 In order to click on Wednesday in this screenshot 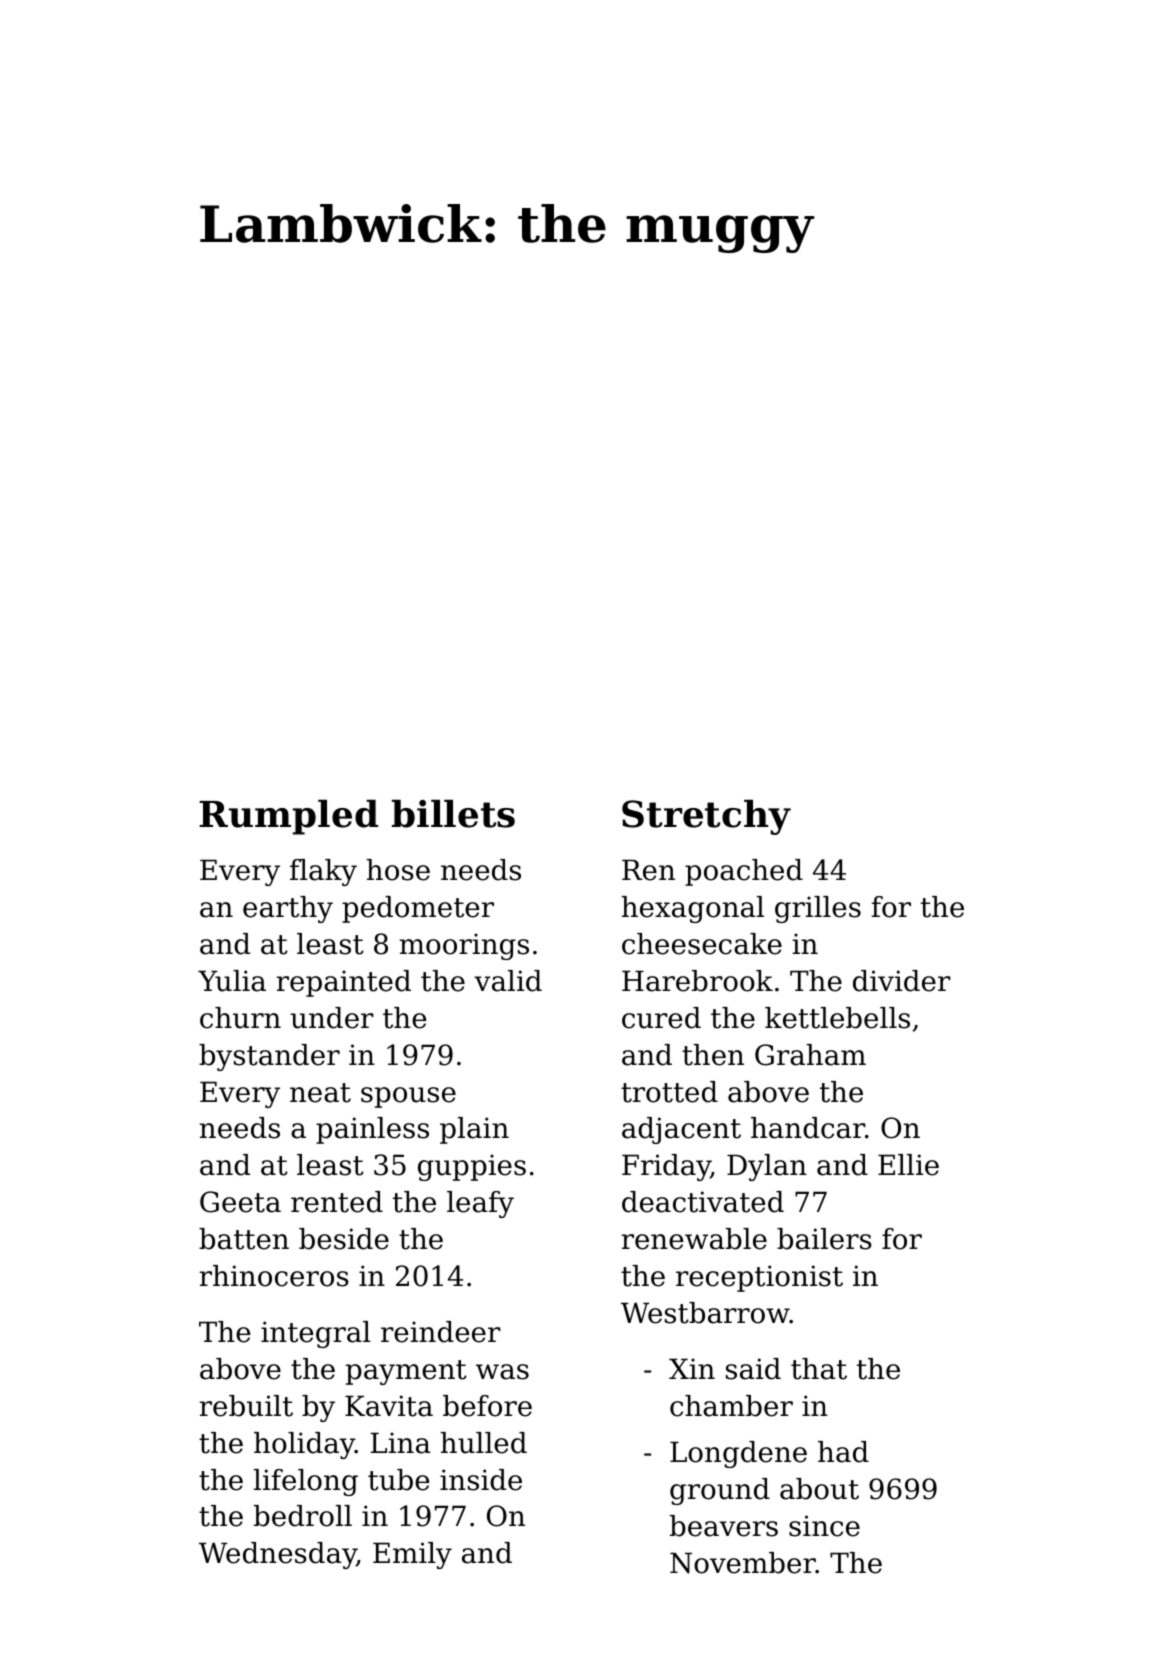, I will do `click(278, 1555)`.
